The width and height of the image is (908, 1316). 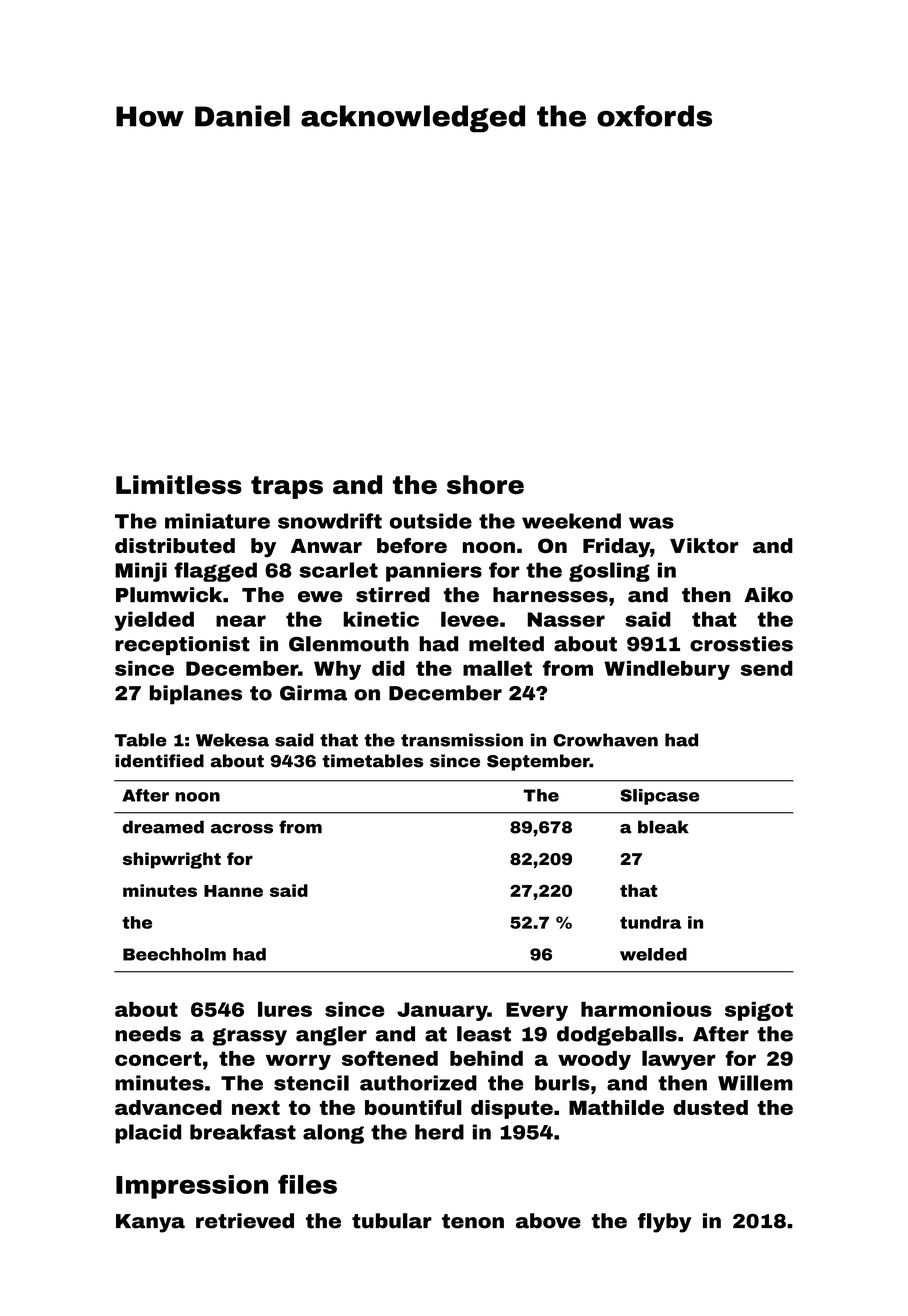 What do you see at coordinates (741, 644) in the image?
I see `crossties` at bounding box center [741, 644].
